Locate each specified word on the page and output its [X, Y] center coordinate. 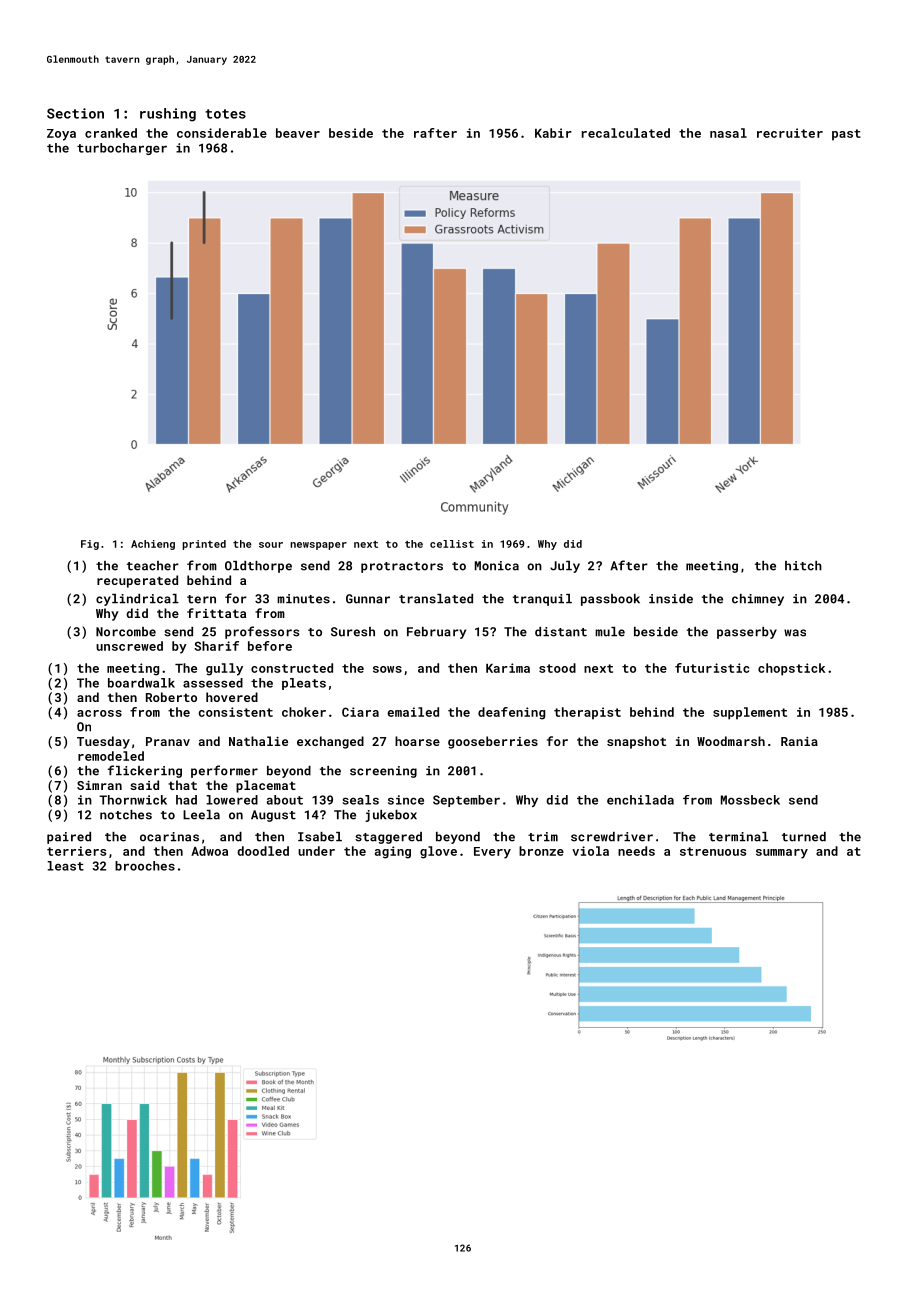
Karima [508, 668]
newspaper [318, 546]
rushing [168, 115]
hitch [803, 566]
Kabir [553, 133]
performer [224, 771]
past [846, 135]
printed [204, 545]
